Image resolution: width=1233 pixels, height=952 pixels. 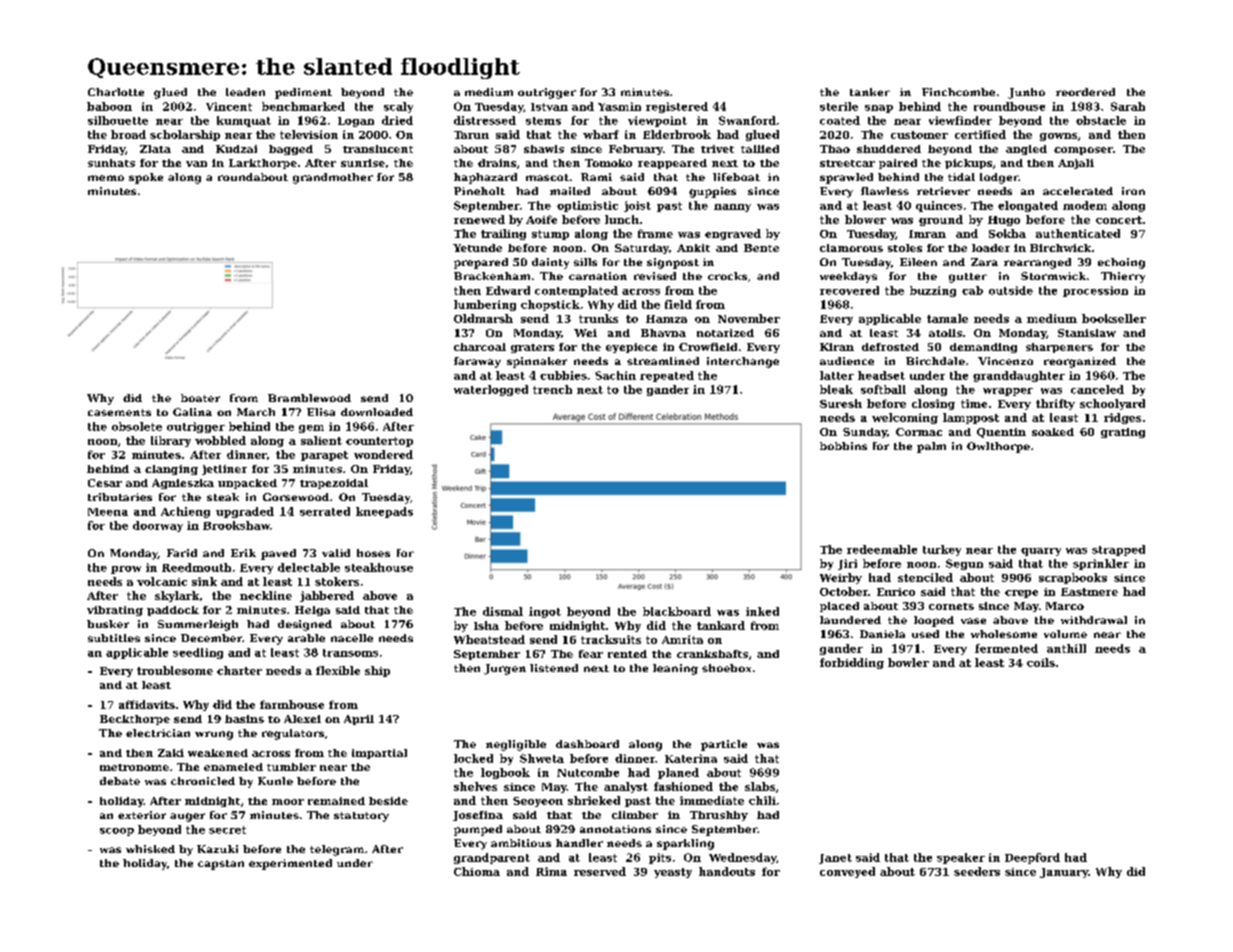 I want to click on tanker, so click(x=870, y=92).
